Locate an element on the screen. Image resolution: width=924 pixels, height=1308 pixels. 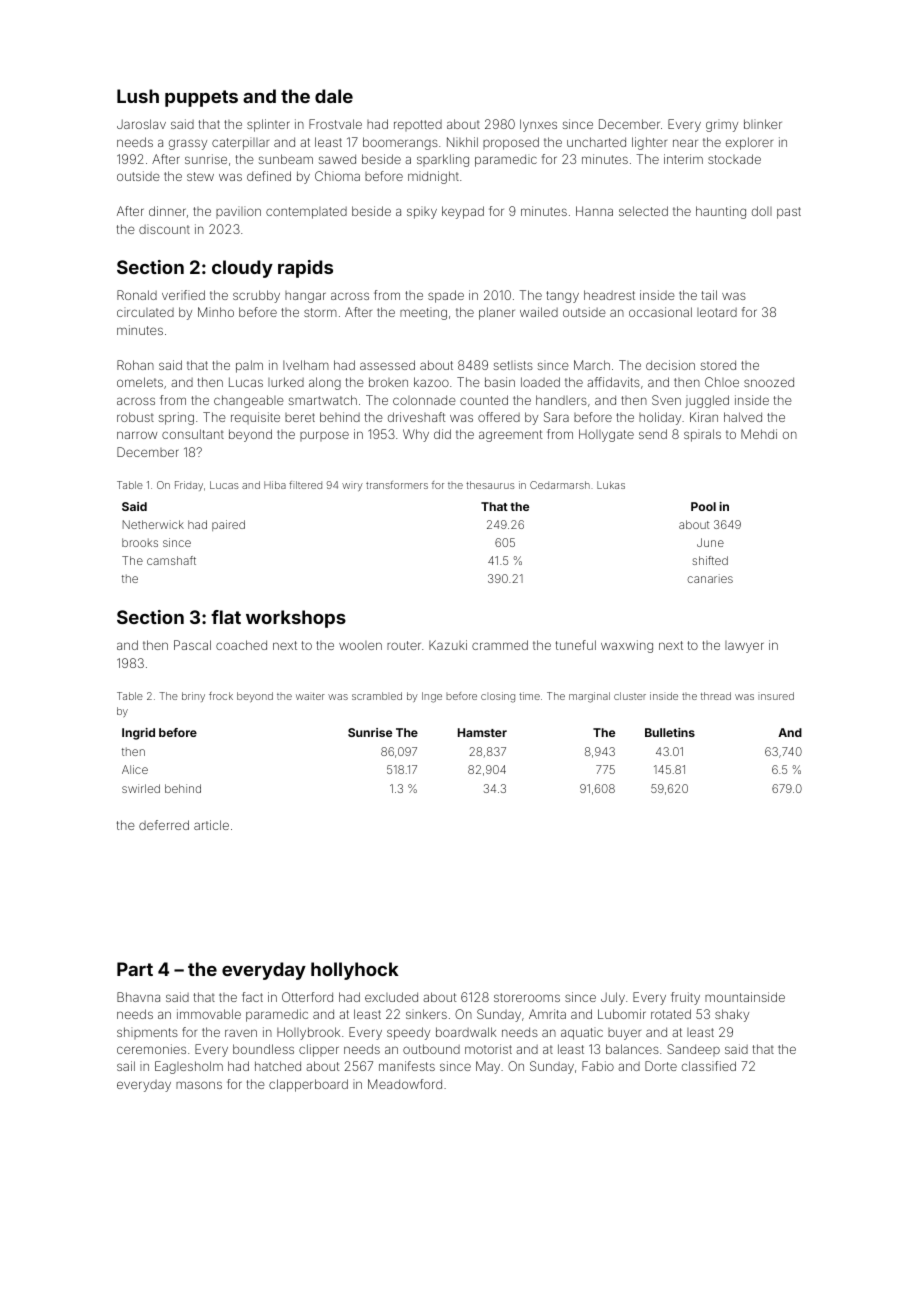
grimy is located at coordinates (722, 125).
